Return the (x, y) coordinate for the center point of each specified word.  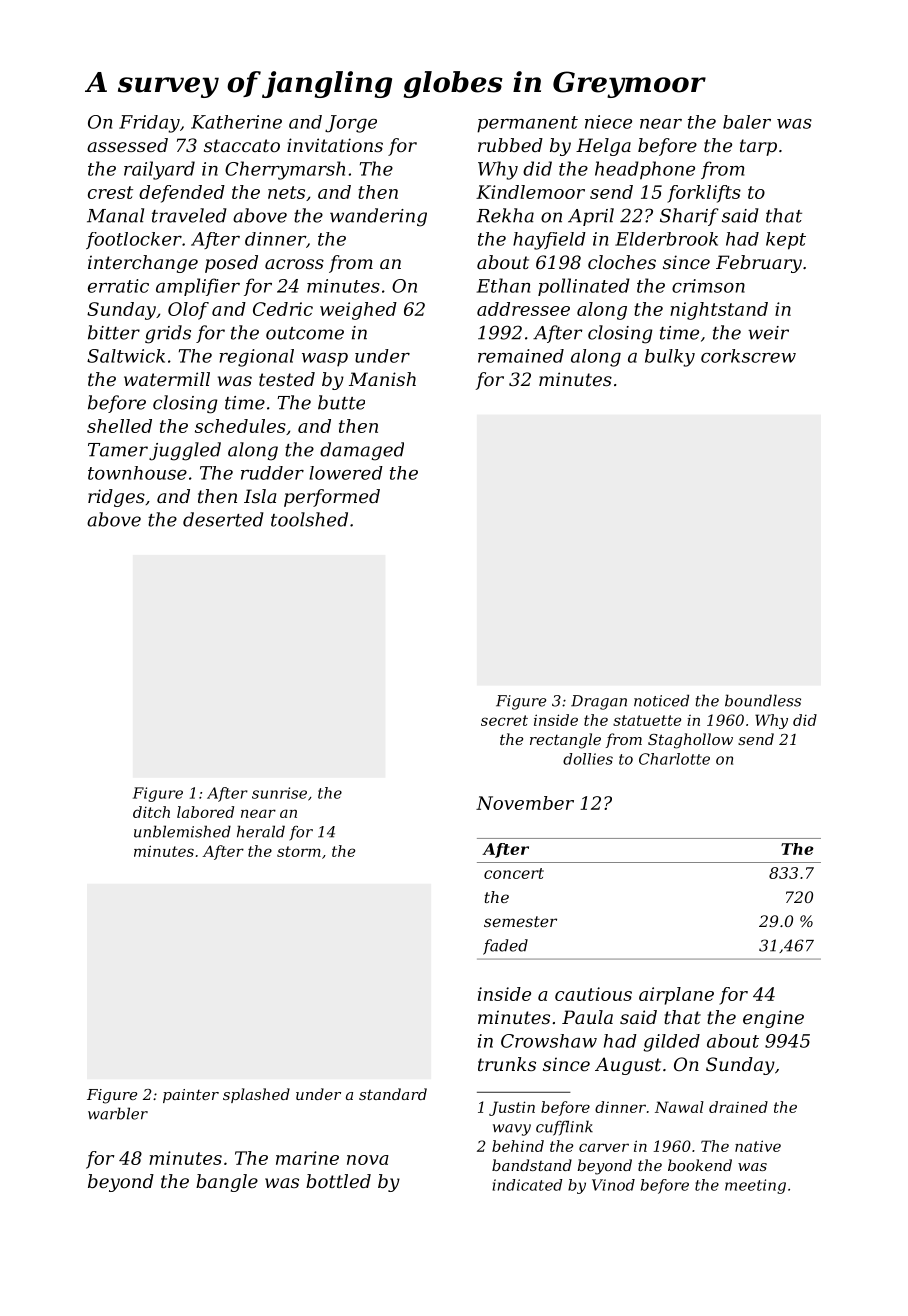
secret (504, 720)
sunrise (279, 793)
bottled (338, 1181)
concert (514, 873)
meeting (755, 1186)
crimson (708, 286)
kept (786, 241)
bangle (227, 1183)
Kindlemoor (530, 192)
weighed (358, 311)
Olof (188, 311)
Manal (115, 215)
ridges (116, 498)
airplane (676, 996)
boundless (763, 700)
